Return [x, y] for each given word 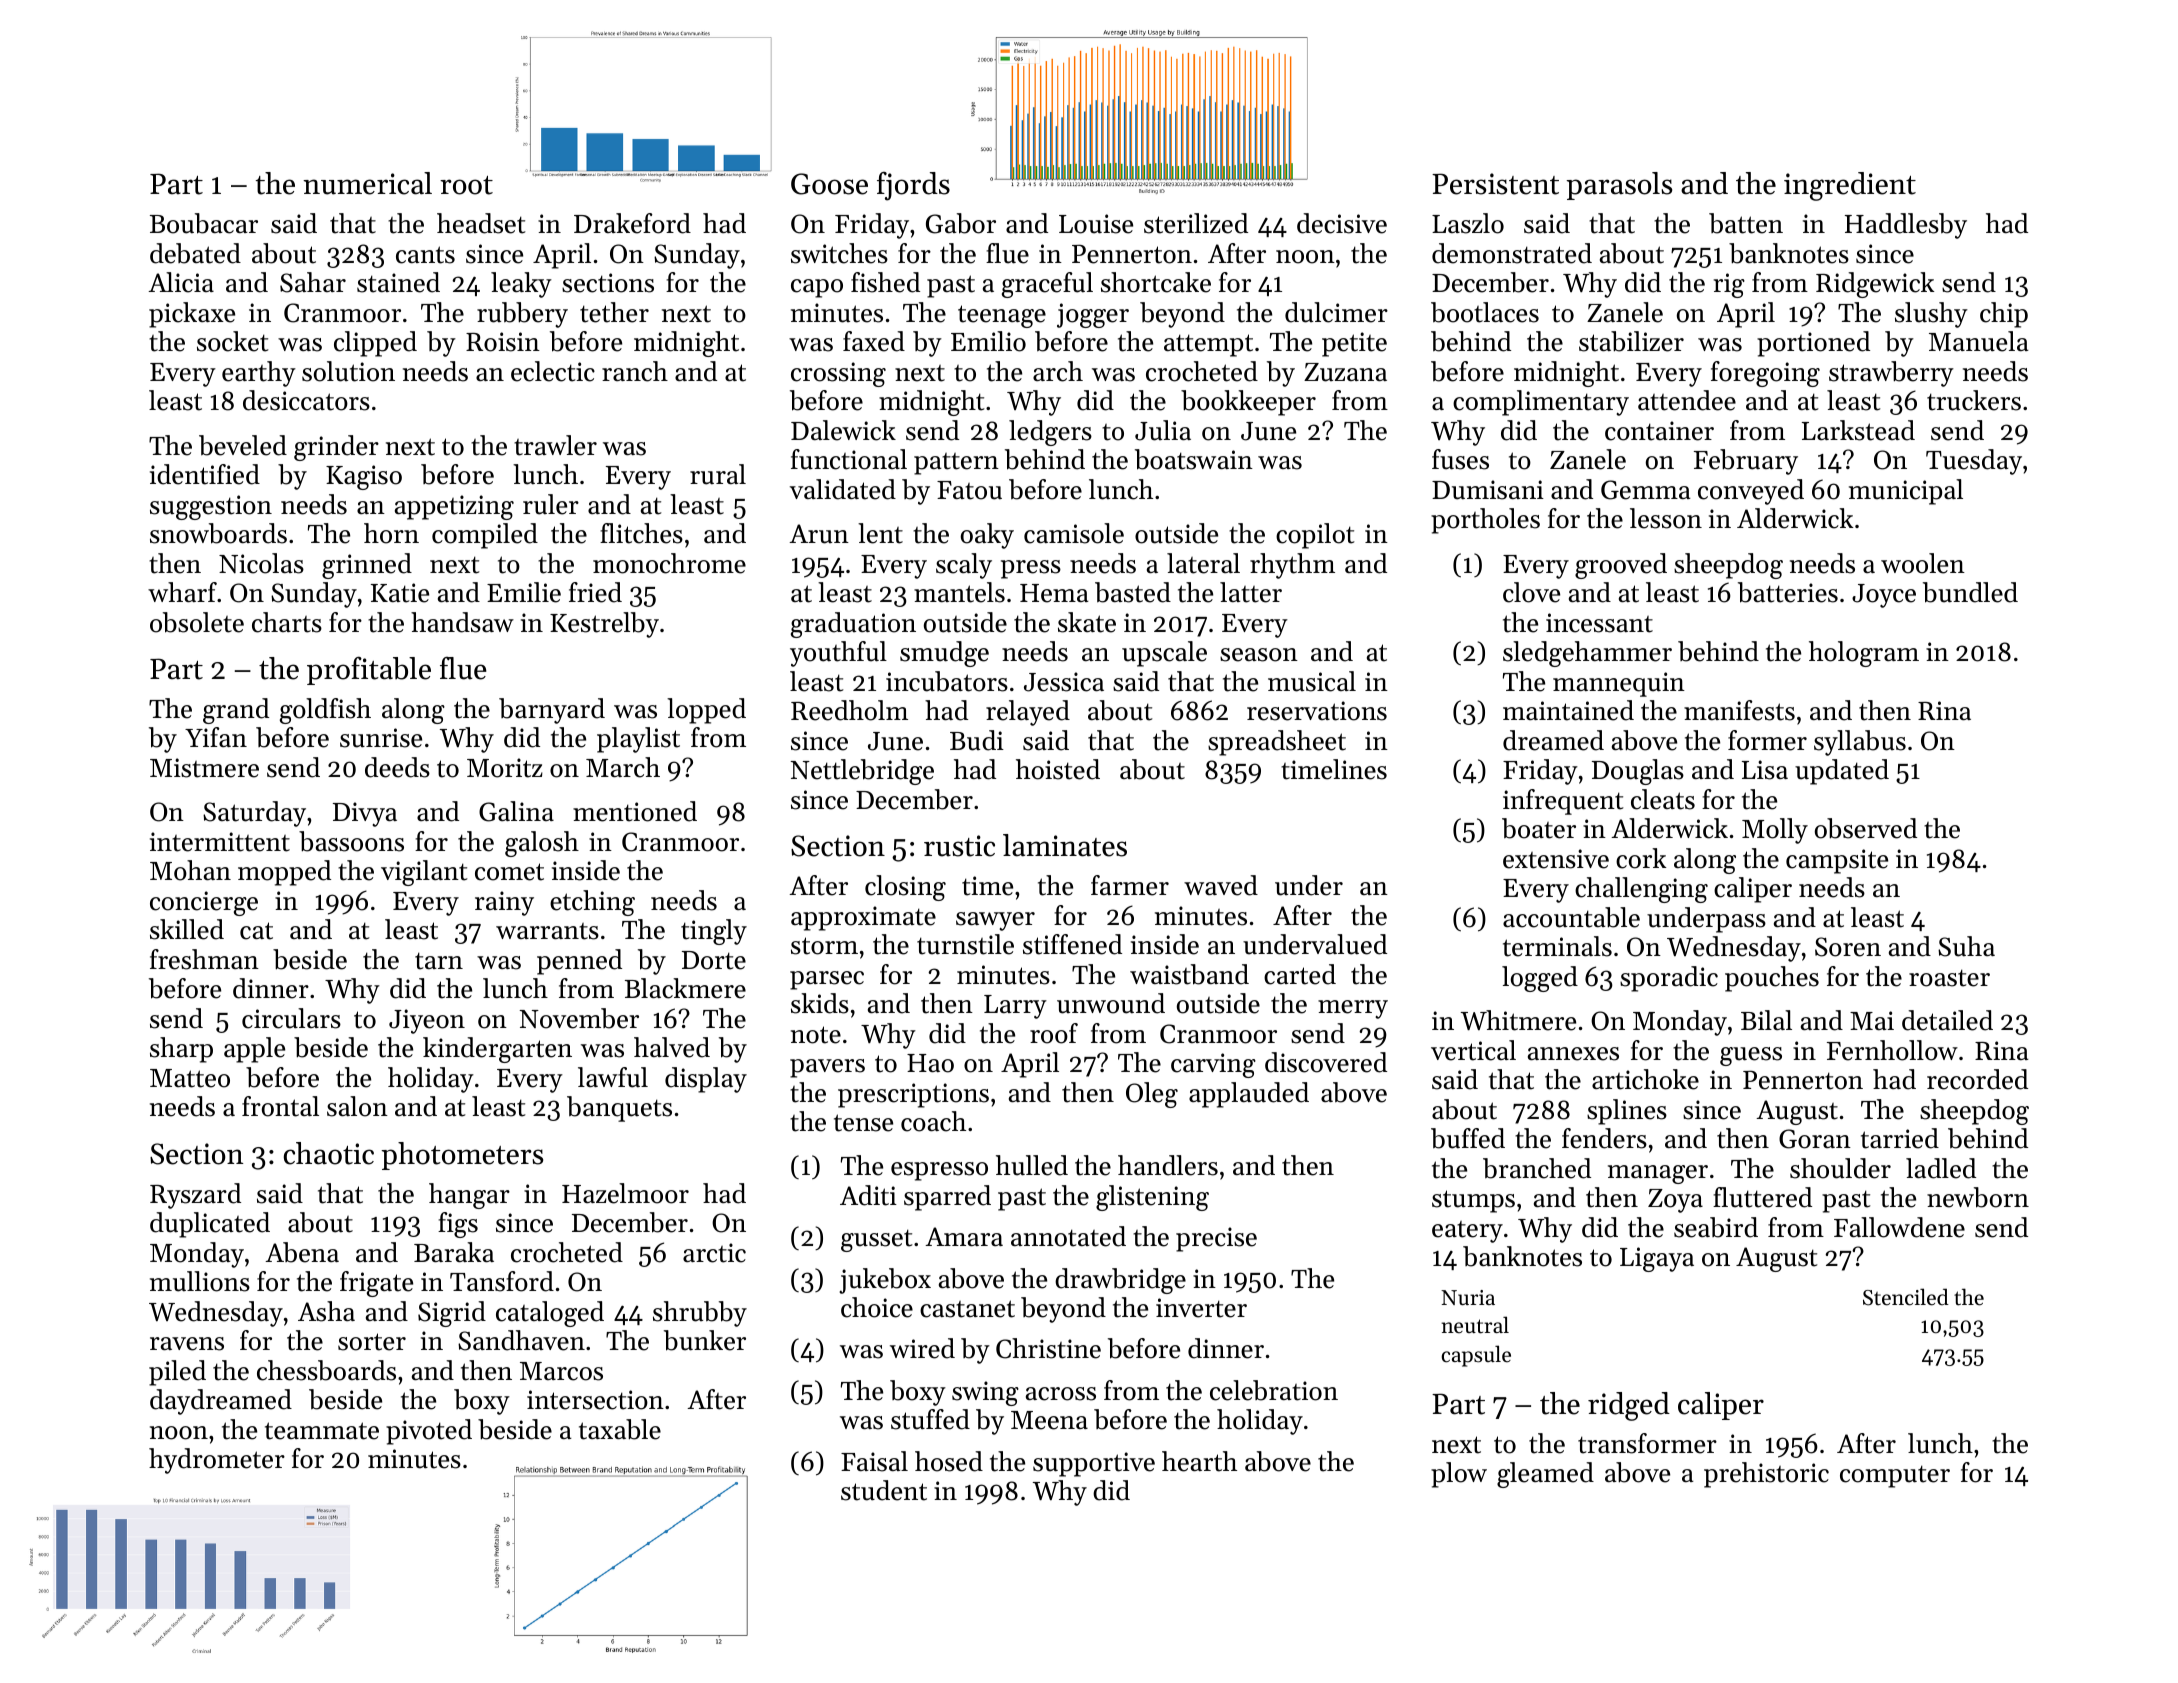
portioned [1813, 344]
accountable [1571, 917]
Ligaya [1657, 1259]
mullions [200, 1281]
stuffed [930, 1419]
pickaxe [192, 315]
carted [1300, 974]
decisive [1342, 223]
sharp [181, 1050]
